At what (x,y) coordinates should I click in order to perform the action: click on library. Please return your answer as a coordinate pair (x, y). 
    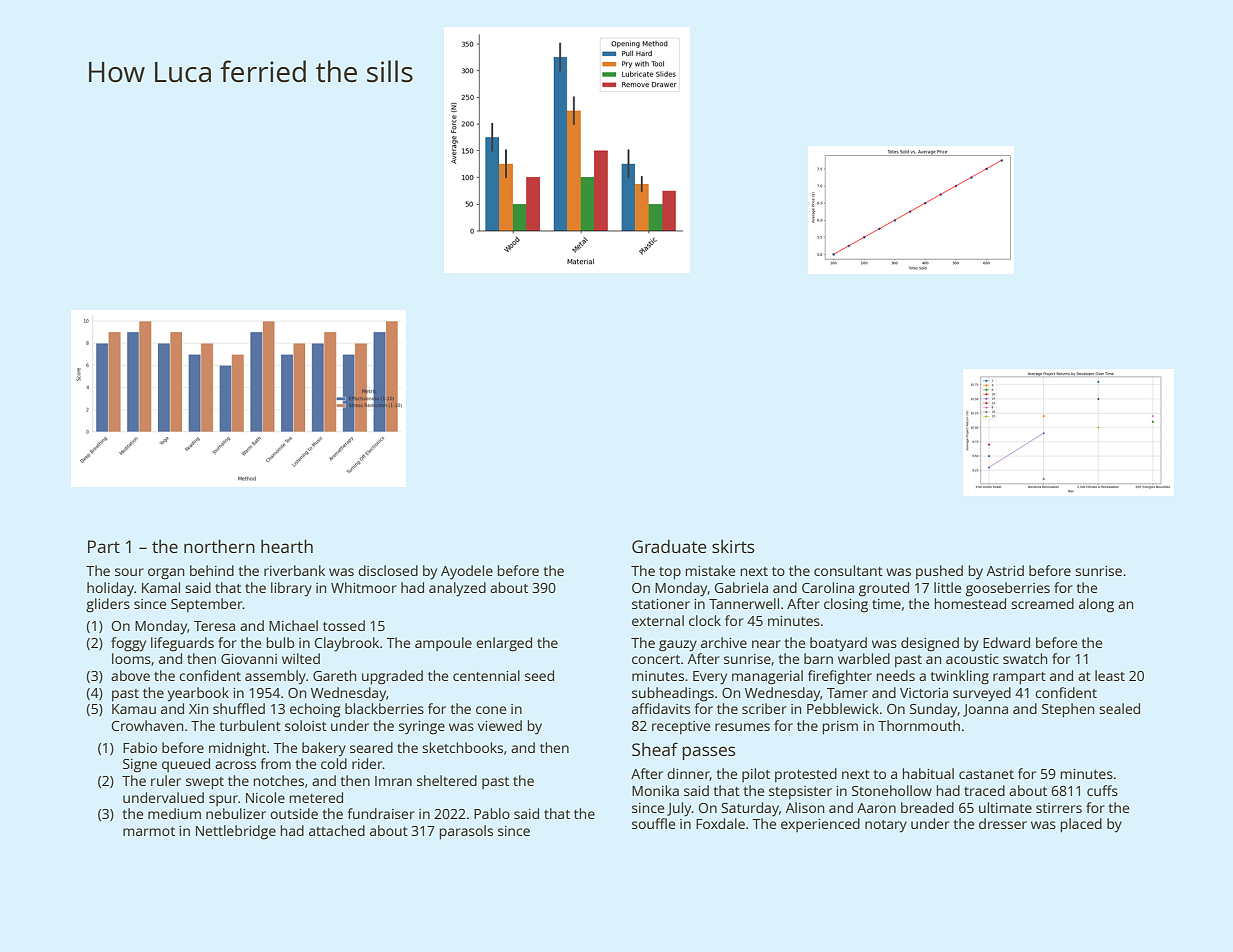
    Looking at the image, I should click on (291, 589).
